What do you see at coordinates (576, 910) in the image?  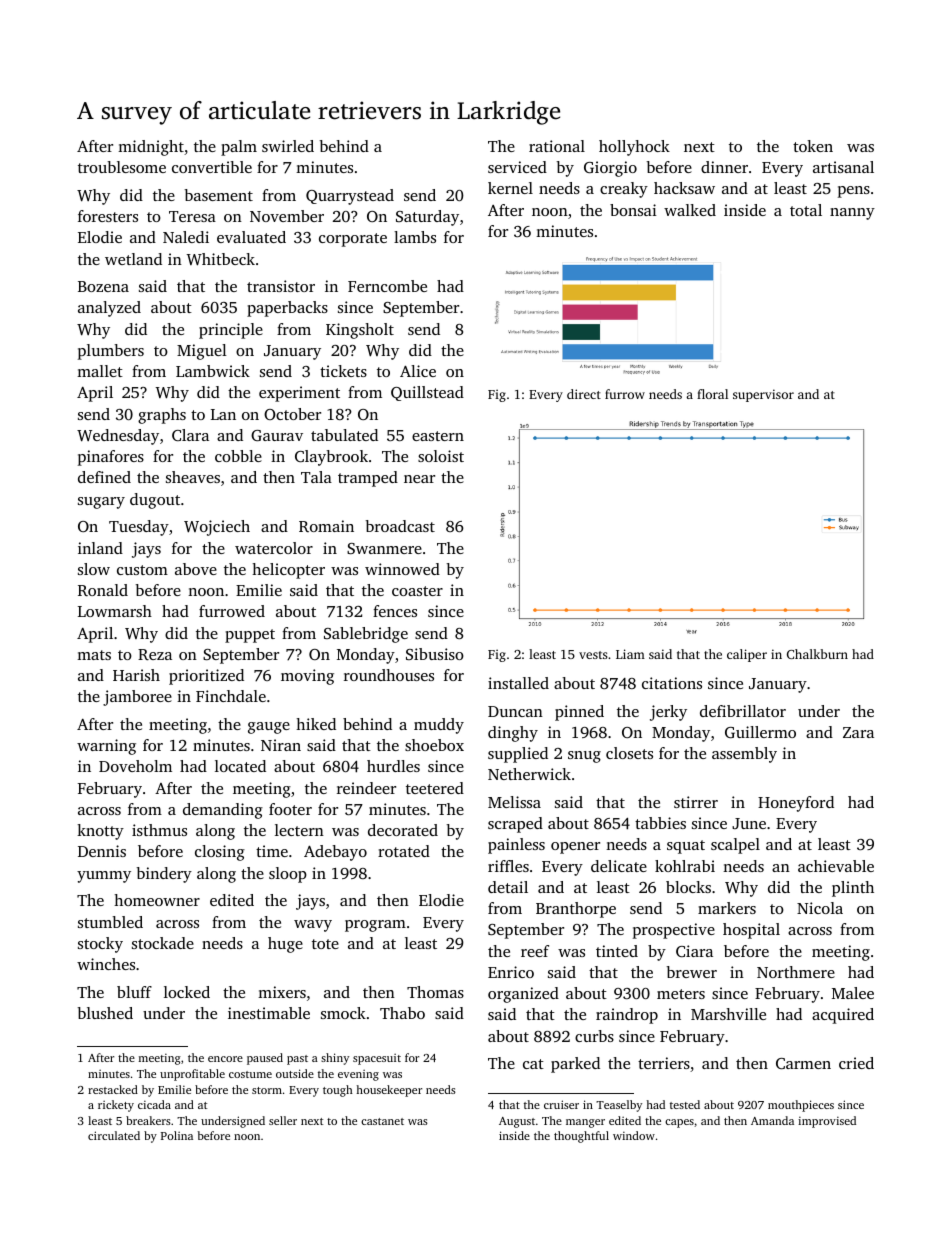 I see `Branthorpe` at bounding box center [576, 910].
